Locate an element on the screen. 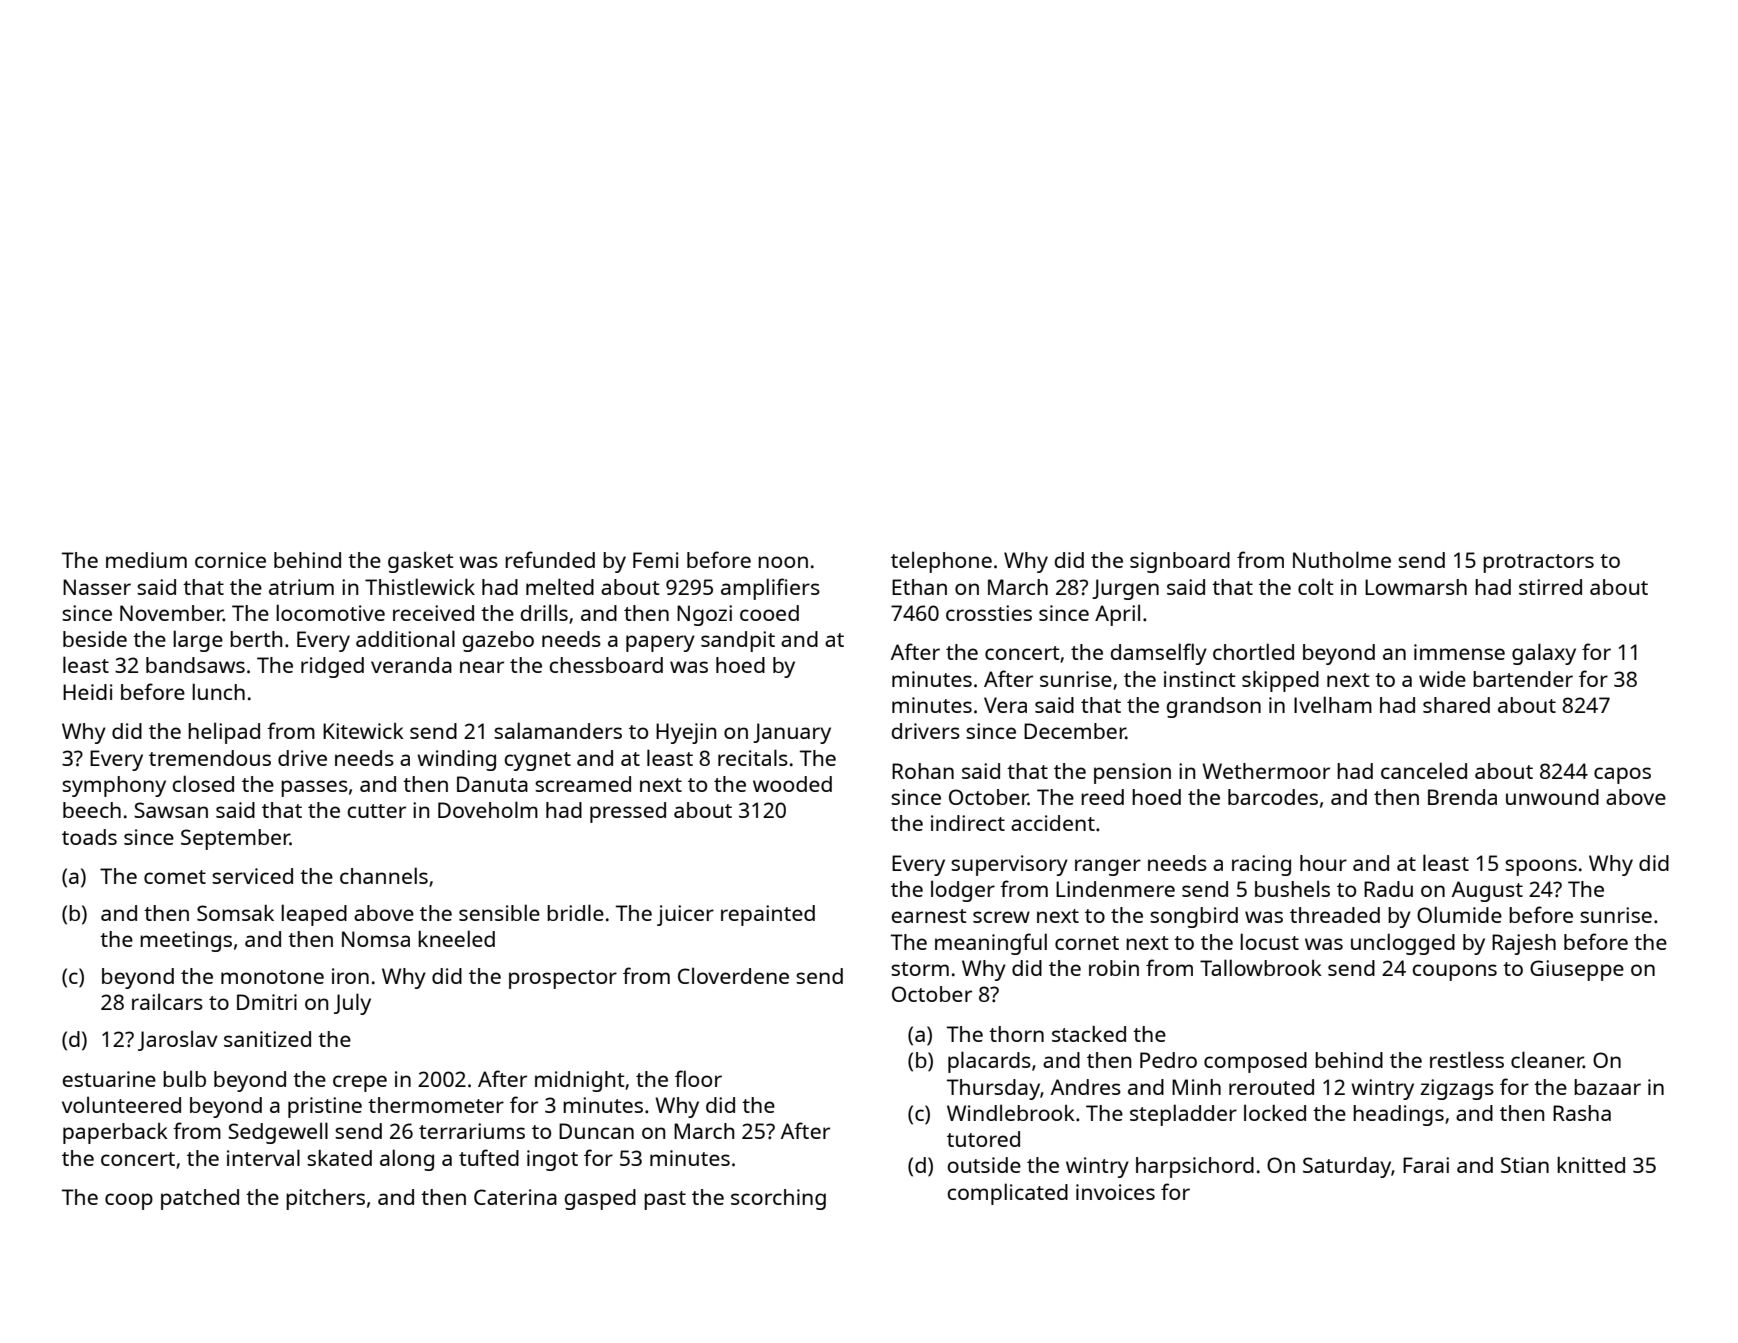  thorn is located at coordinates (1016, 1034).
